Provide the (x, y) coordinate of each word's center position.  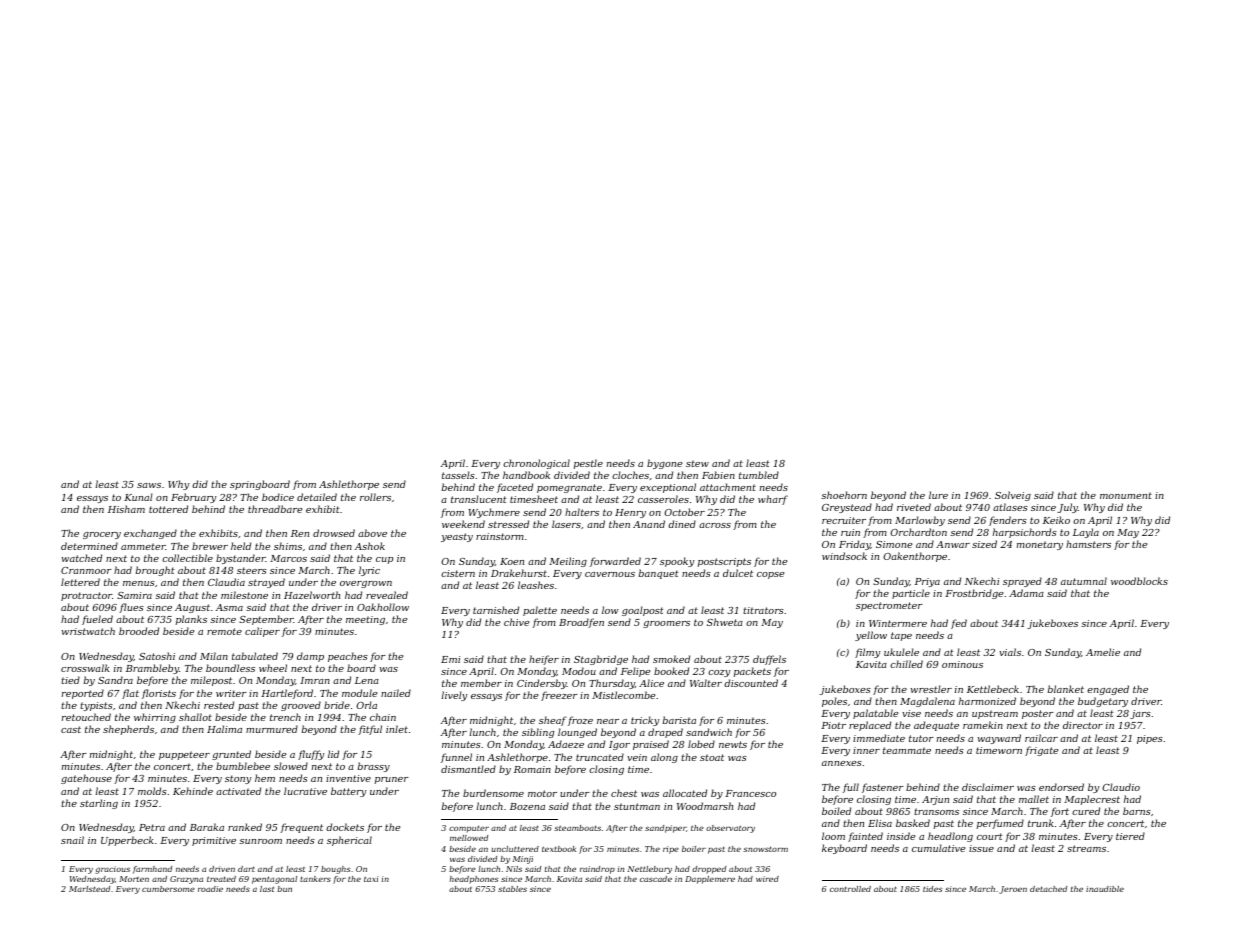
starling (99, 804)
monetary (1040, 545)
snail (72, 840)
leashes (536, 585)
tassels (458, 475)
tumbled (759, 475)
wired (767, 879)
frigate (1041, 751)
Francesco (750, 793)
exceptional (668, 488)
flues (131, 608)
